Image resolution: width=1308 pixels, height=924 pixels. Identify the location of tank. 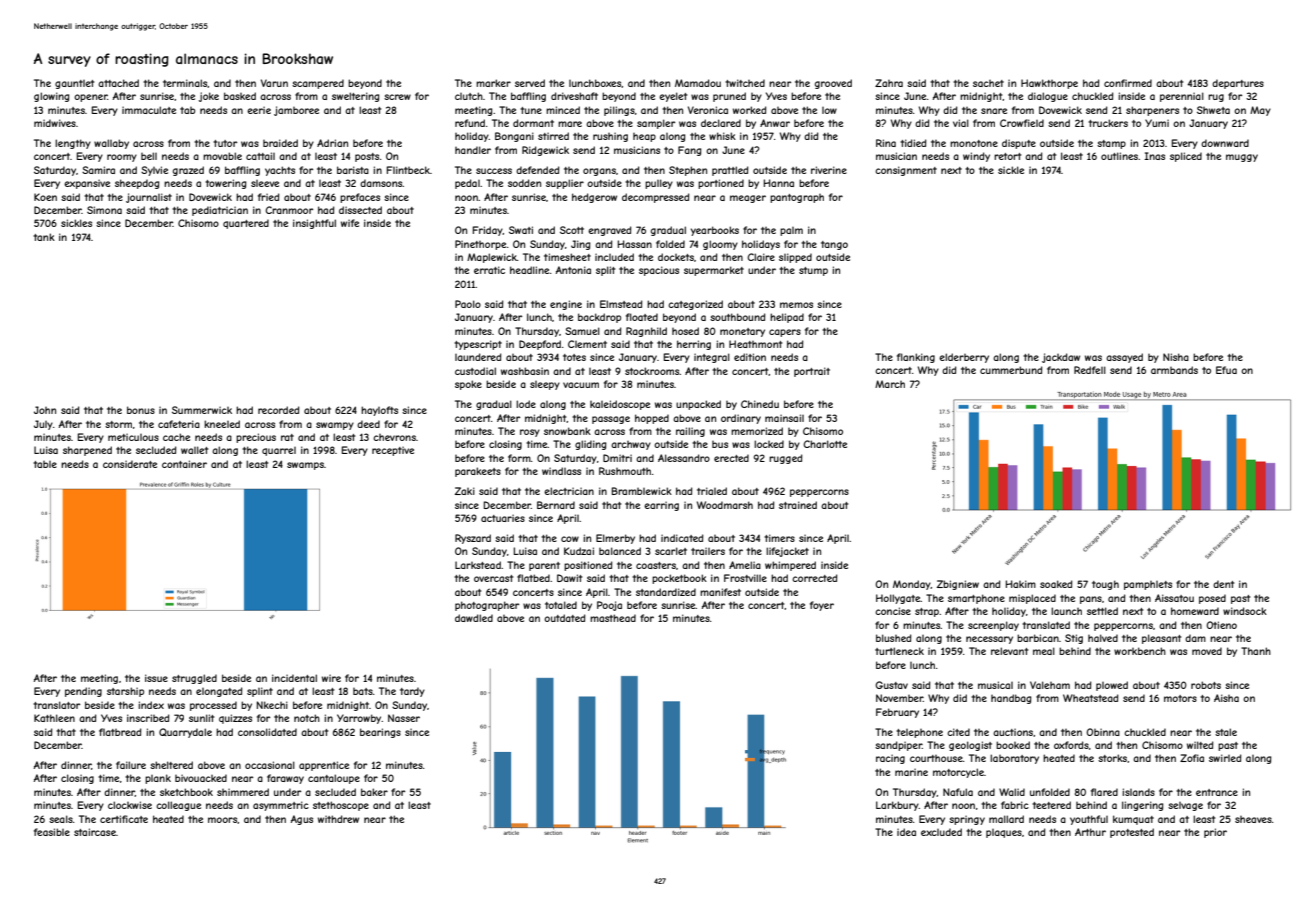
(44, 237).
